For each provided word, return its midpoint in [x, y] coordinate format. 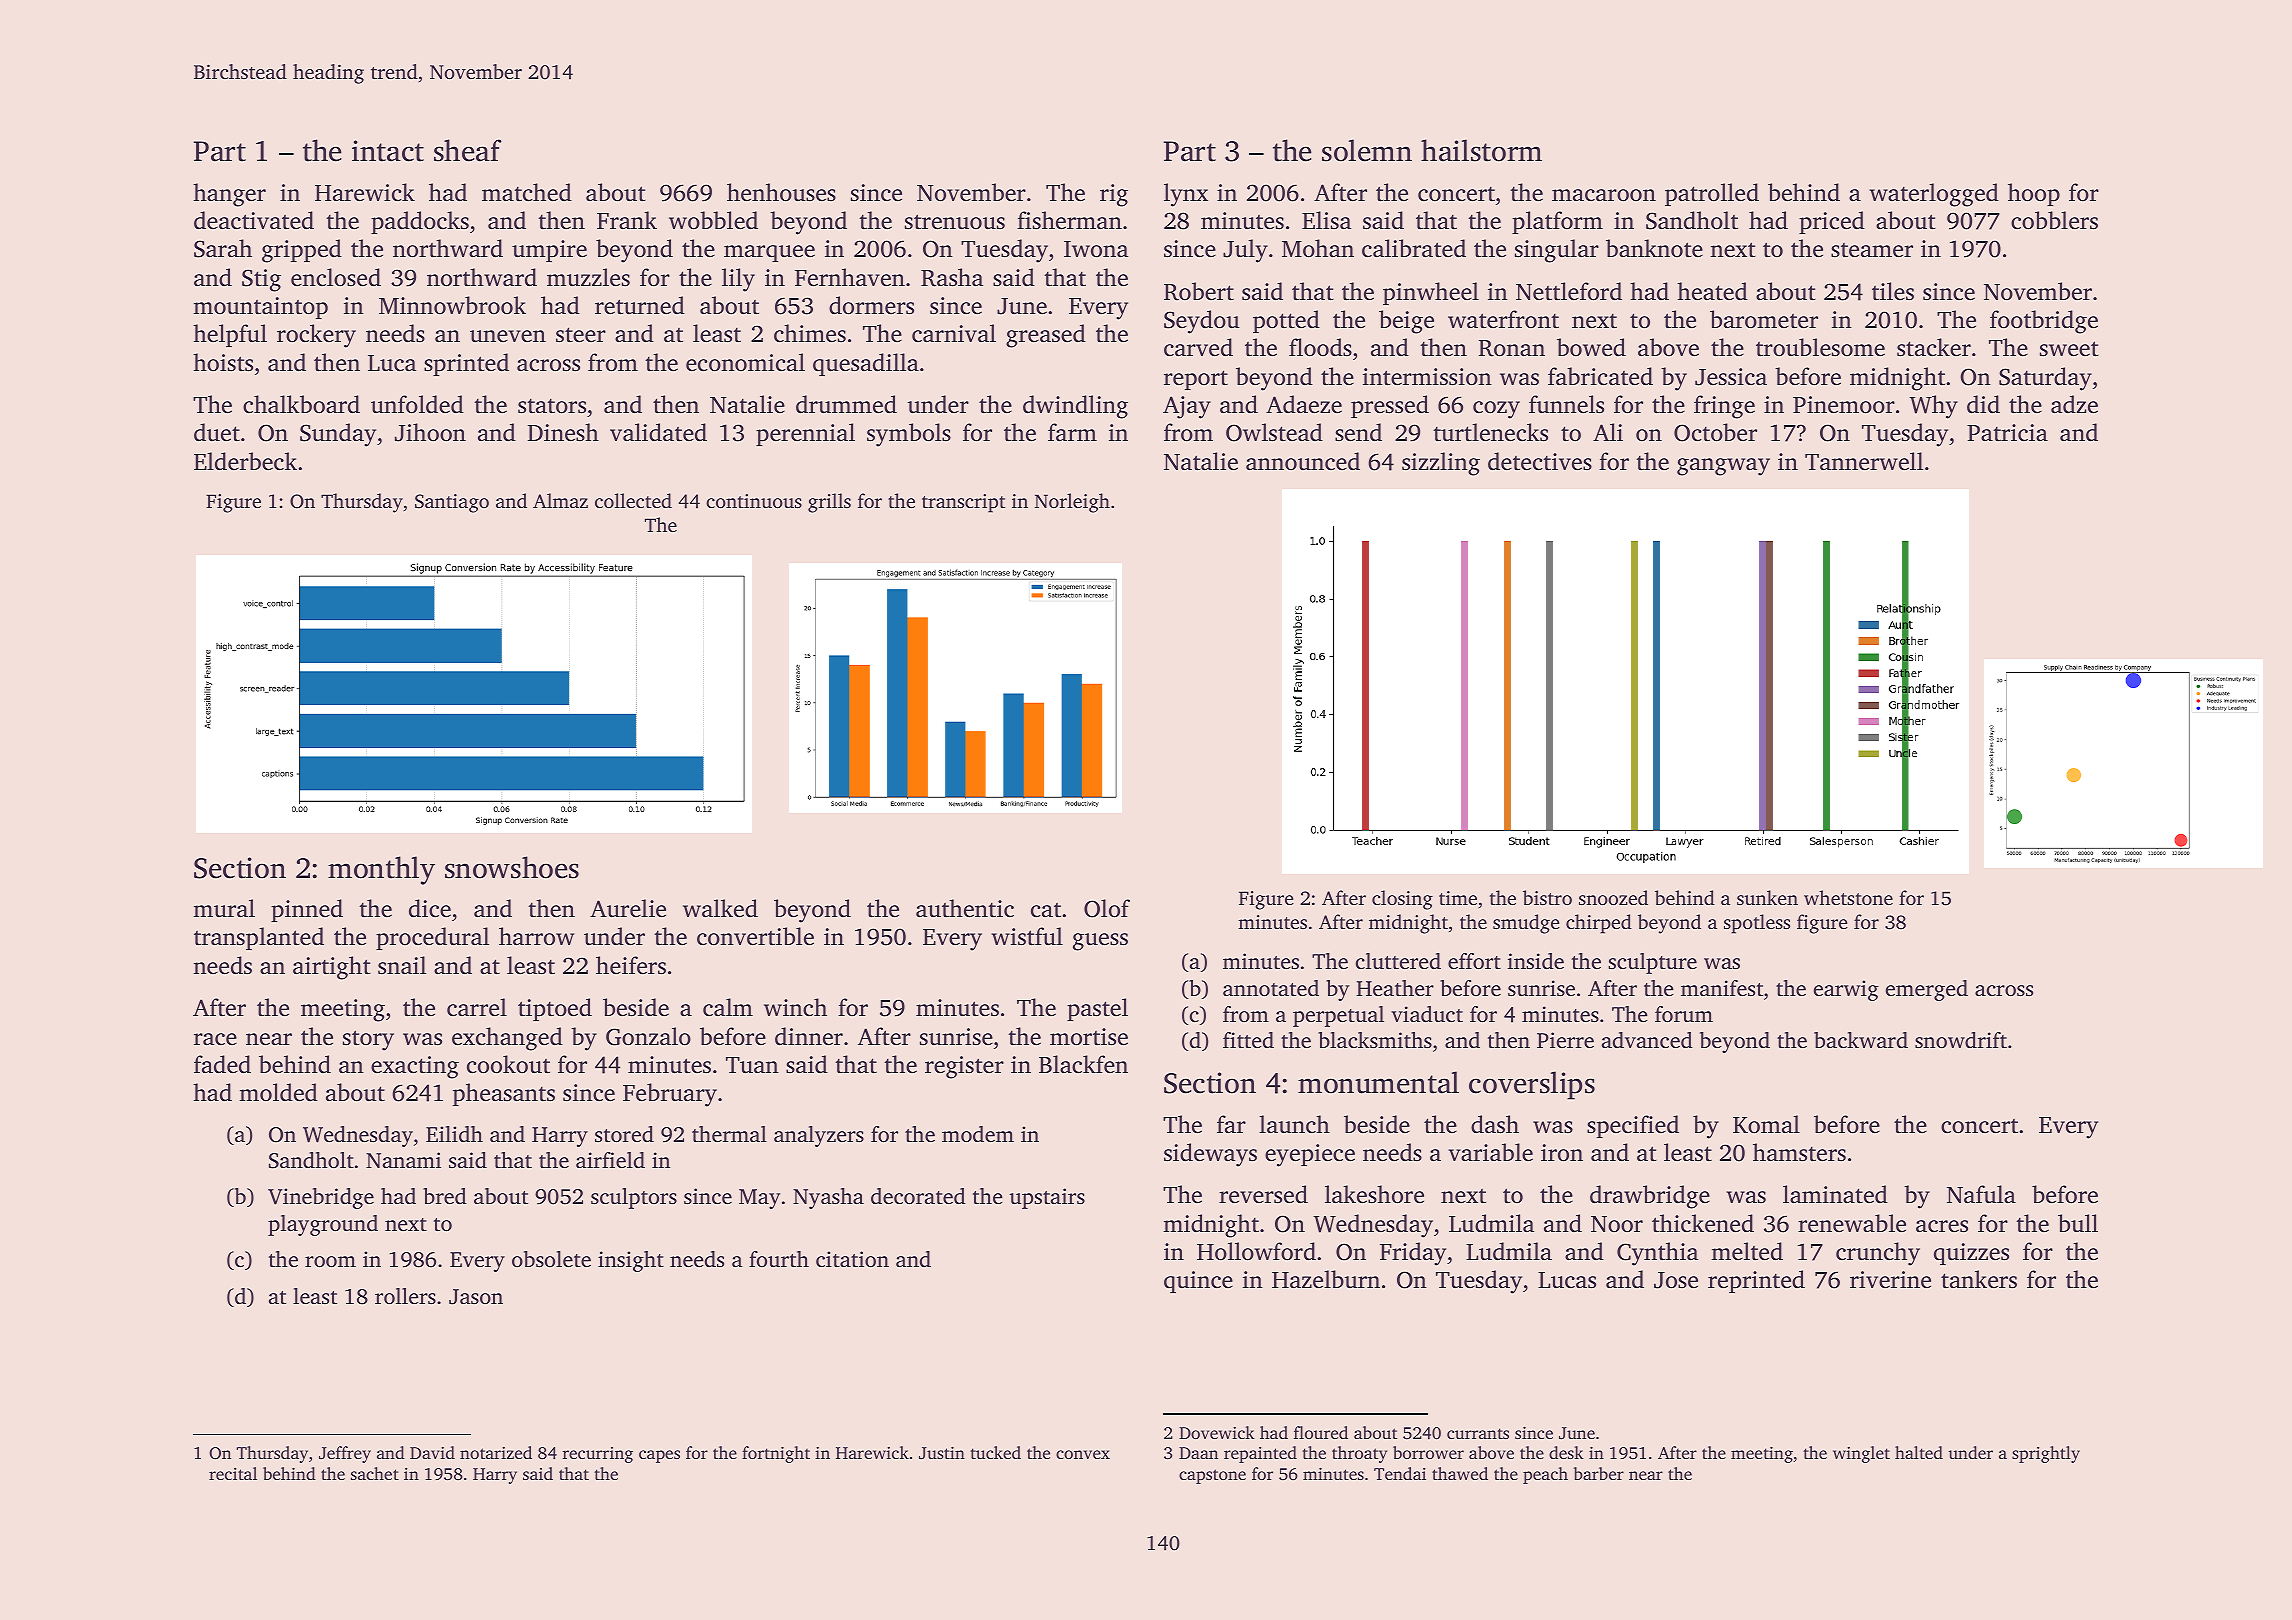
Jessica [1731, 377]
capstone [1212, 1476]
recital [233, 1473]
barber [1599, 1473]
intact [388, 151]
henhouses [781, 192]
